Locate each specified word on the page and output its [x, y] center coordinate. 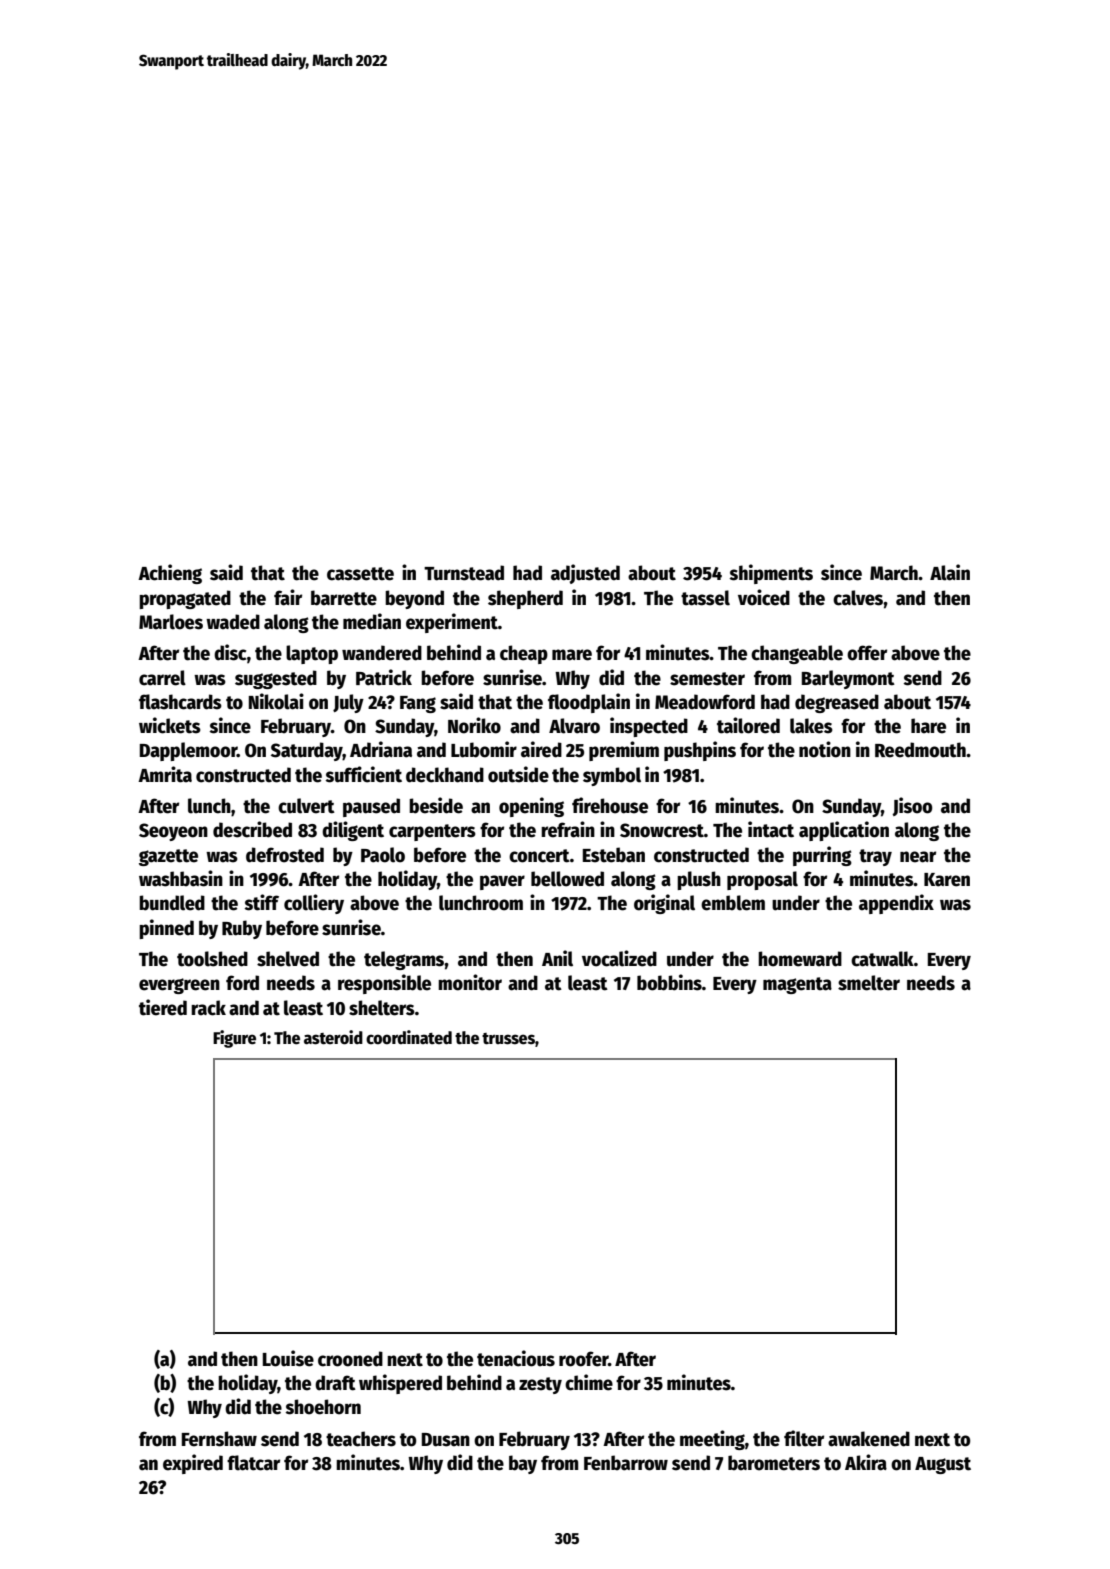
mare [572, 655]
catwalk [882, 959]
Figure [234, 1039]
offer [867, 653]
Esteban [614, 855]
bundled [172, 903]
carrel [162, 678]
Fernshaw [219, 1439]
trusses [508, 1039]
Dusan [446, 1440]
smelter [869, 983]
